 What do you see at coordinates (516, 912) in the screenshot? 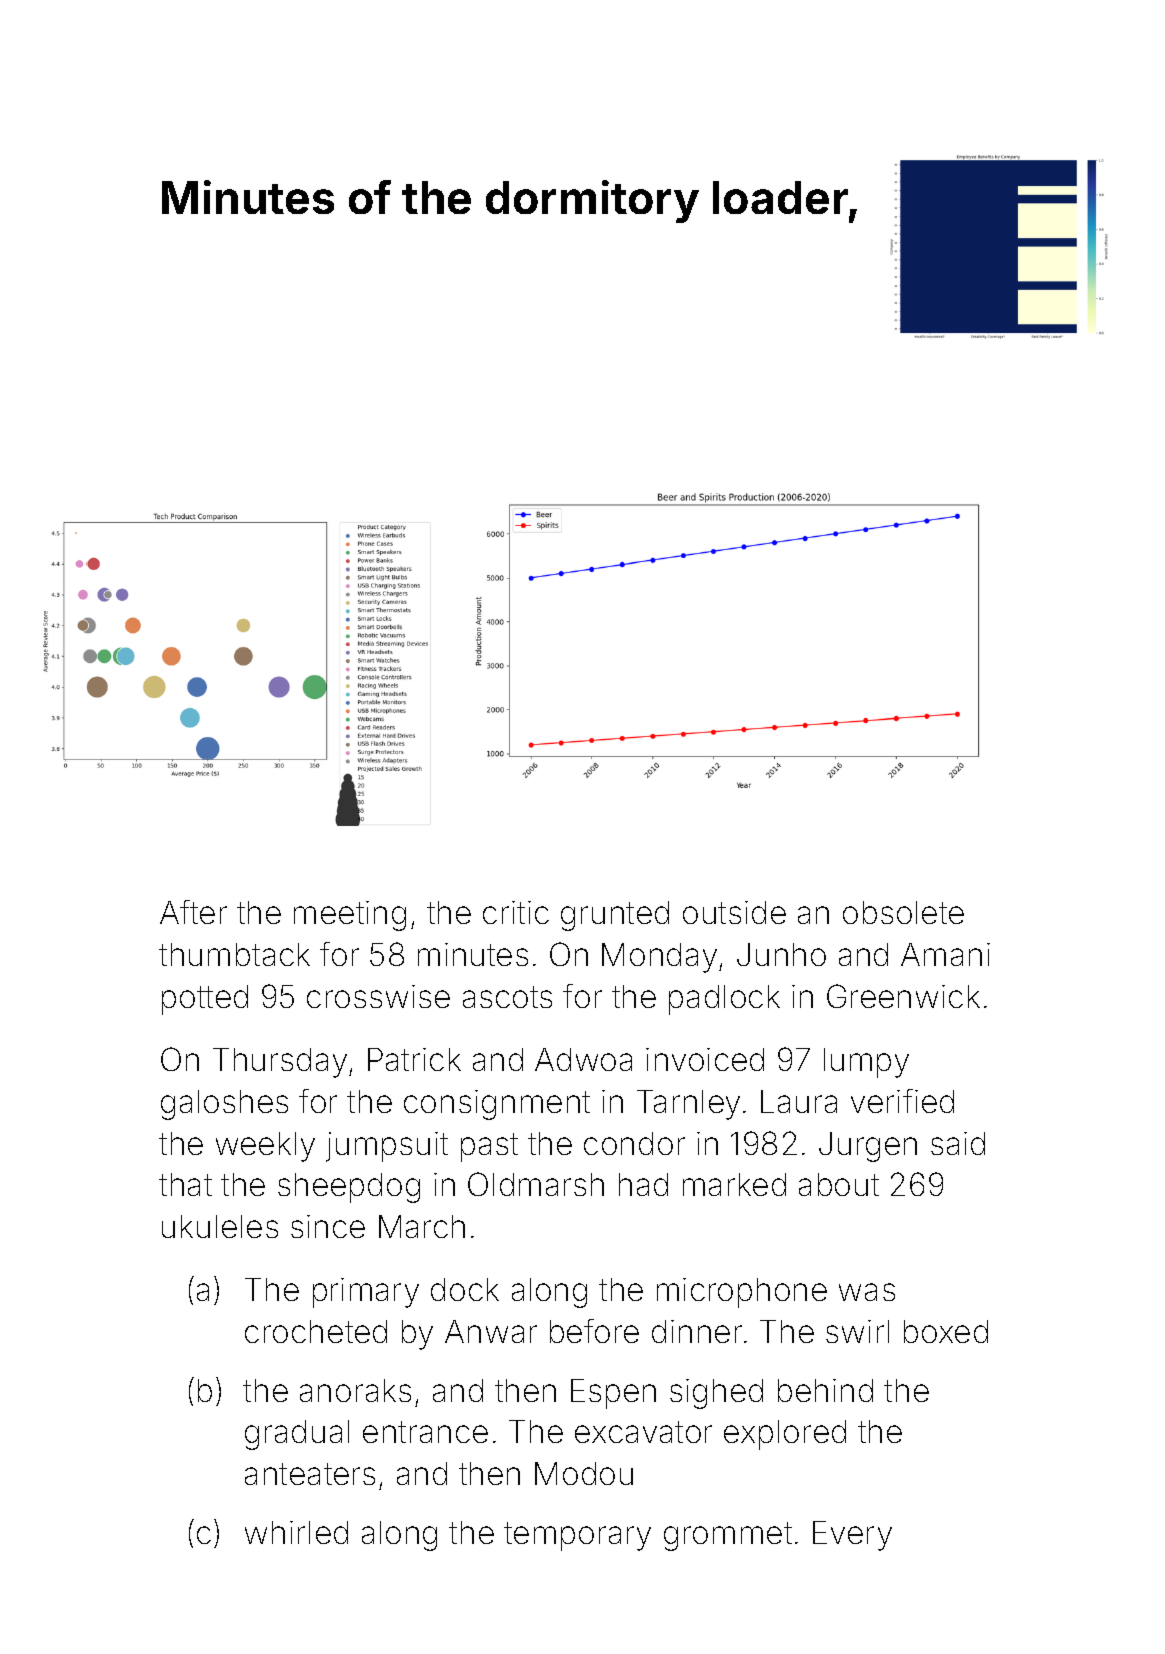
I see `critic` at bounding box center [516, 912].
